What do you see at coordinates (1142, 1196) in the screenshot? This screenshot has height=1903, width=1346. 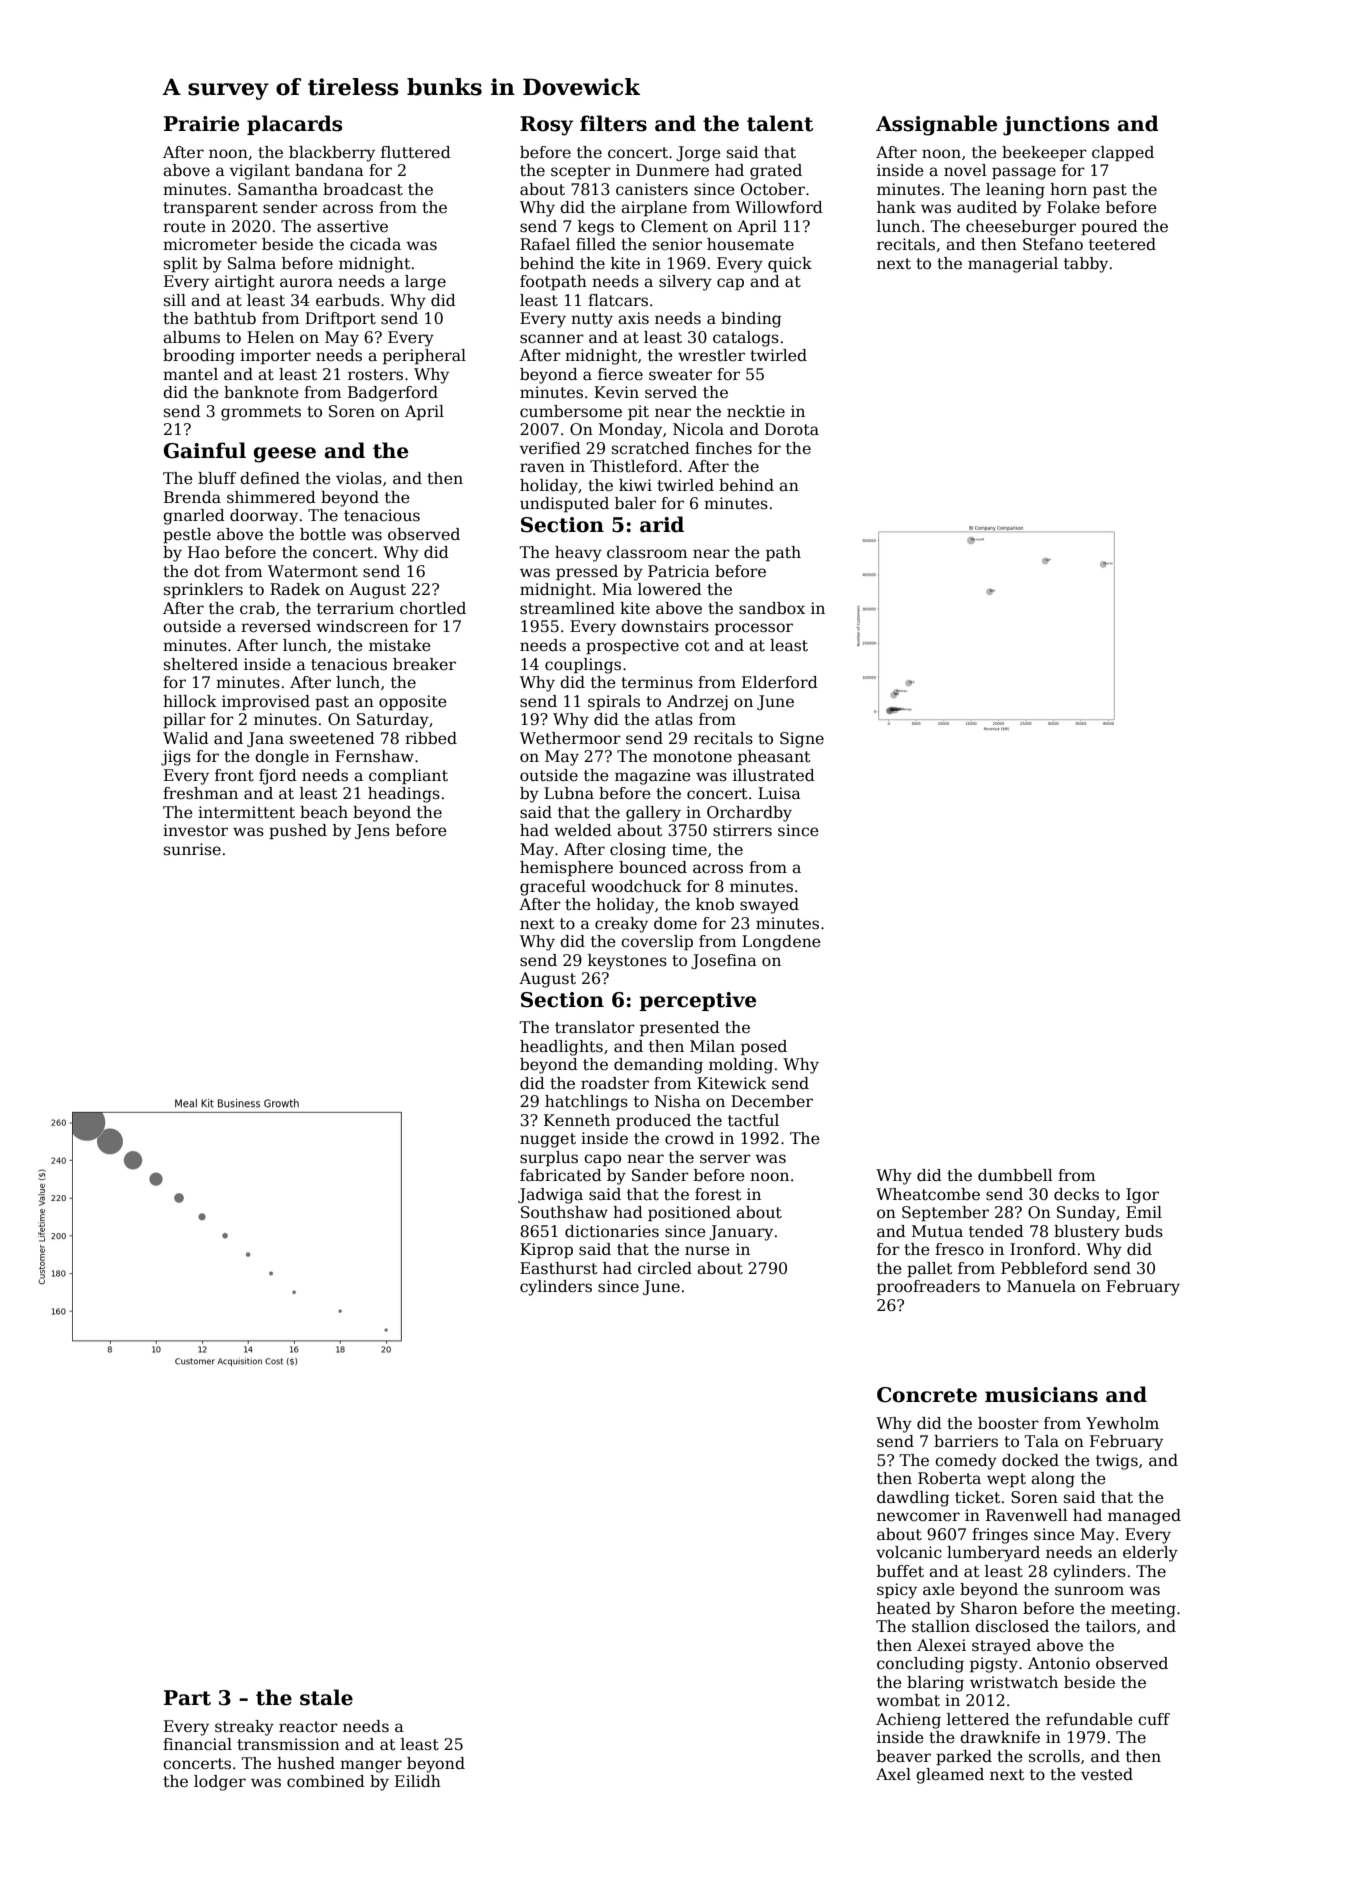 I see `Igor` at bounding box center [1142, 1196].
